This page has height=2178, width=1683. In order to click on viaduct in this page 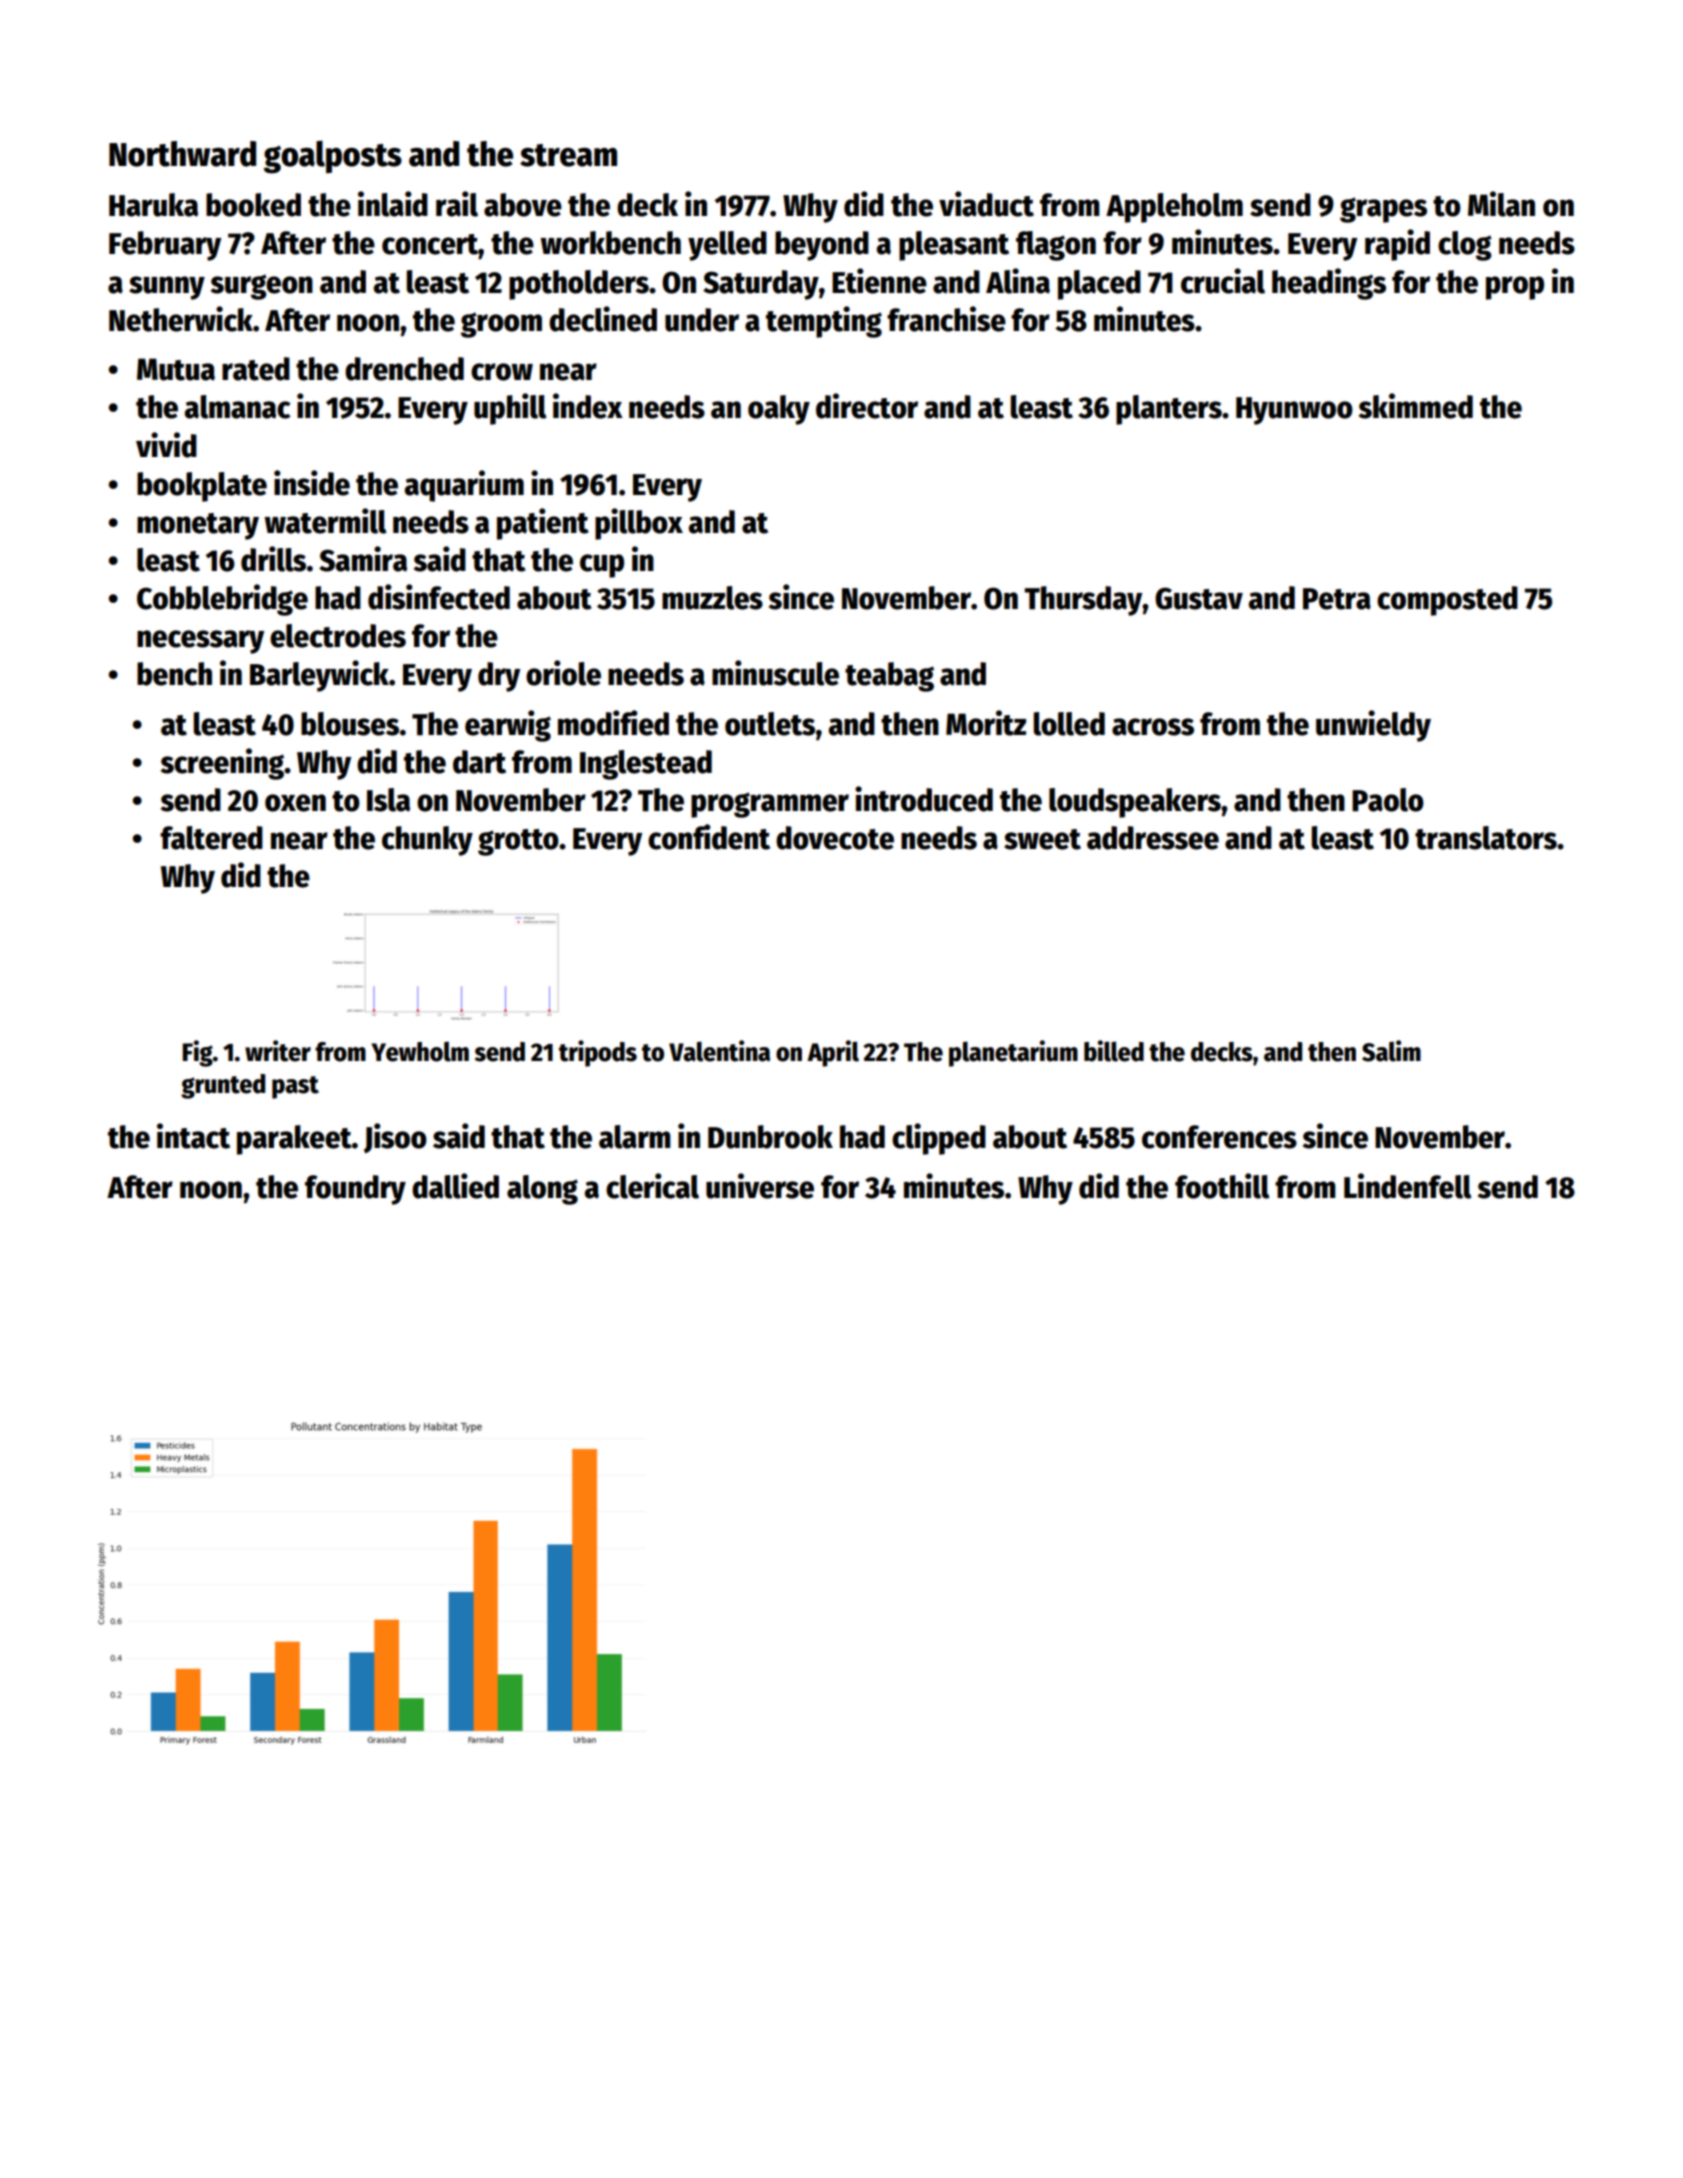, I will do `click(986, 204)`.
